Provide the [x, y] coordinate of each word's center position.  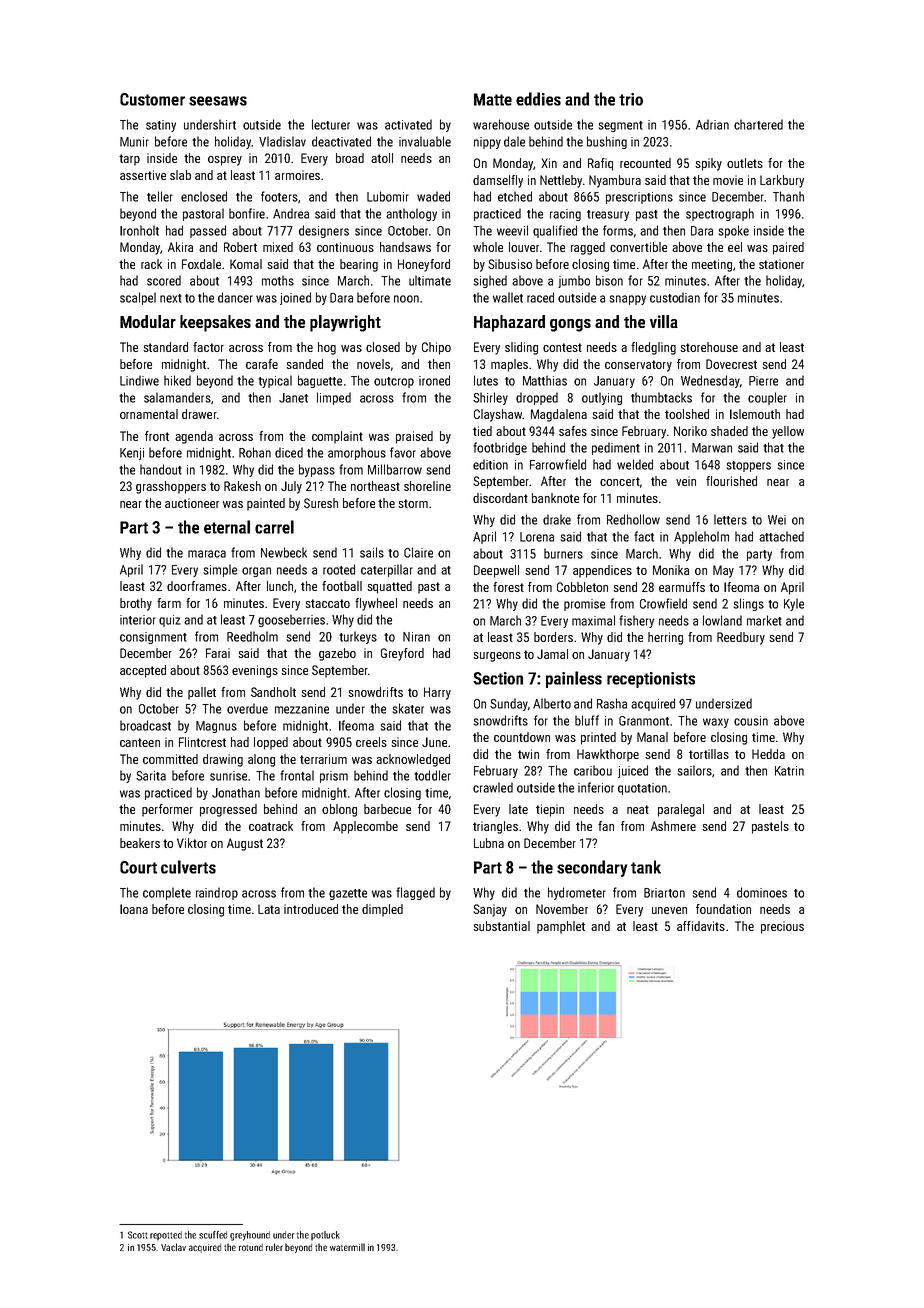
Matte [493, 99]
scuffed [213, 1235]
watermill [347, 1247]
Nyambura [615, 181]
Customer [152, 99]
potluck [325, 1236]
